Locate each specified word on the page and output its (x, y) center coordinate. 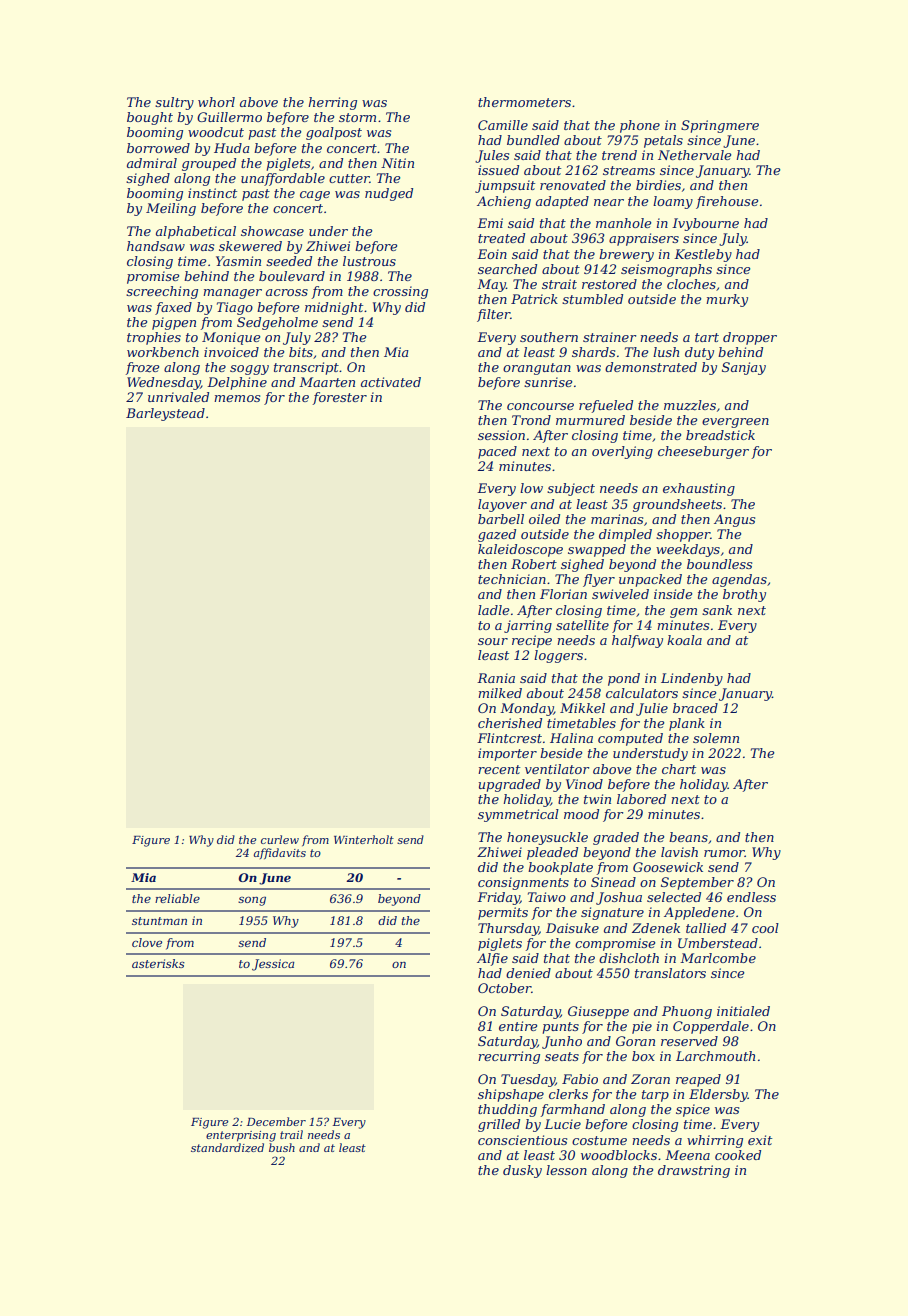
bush (282, 1147)
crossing (400, 292)
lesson (566, 1170)
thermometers (524, 102)
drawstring (694, 1171)
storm (357, 117)
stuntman (159, 921)
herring (333, 103)
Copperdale (711, 1027)
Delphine (237, 383)
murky (727, 300)
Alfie (492, 959)
